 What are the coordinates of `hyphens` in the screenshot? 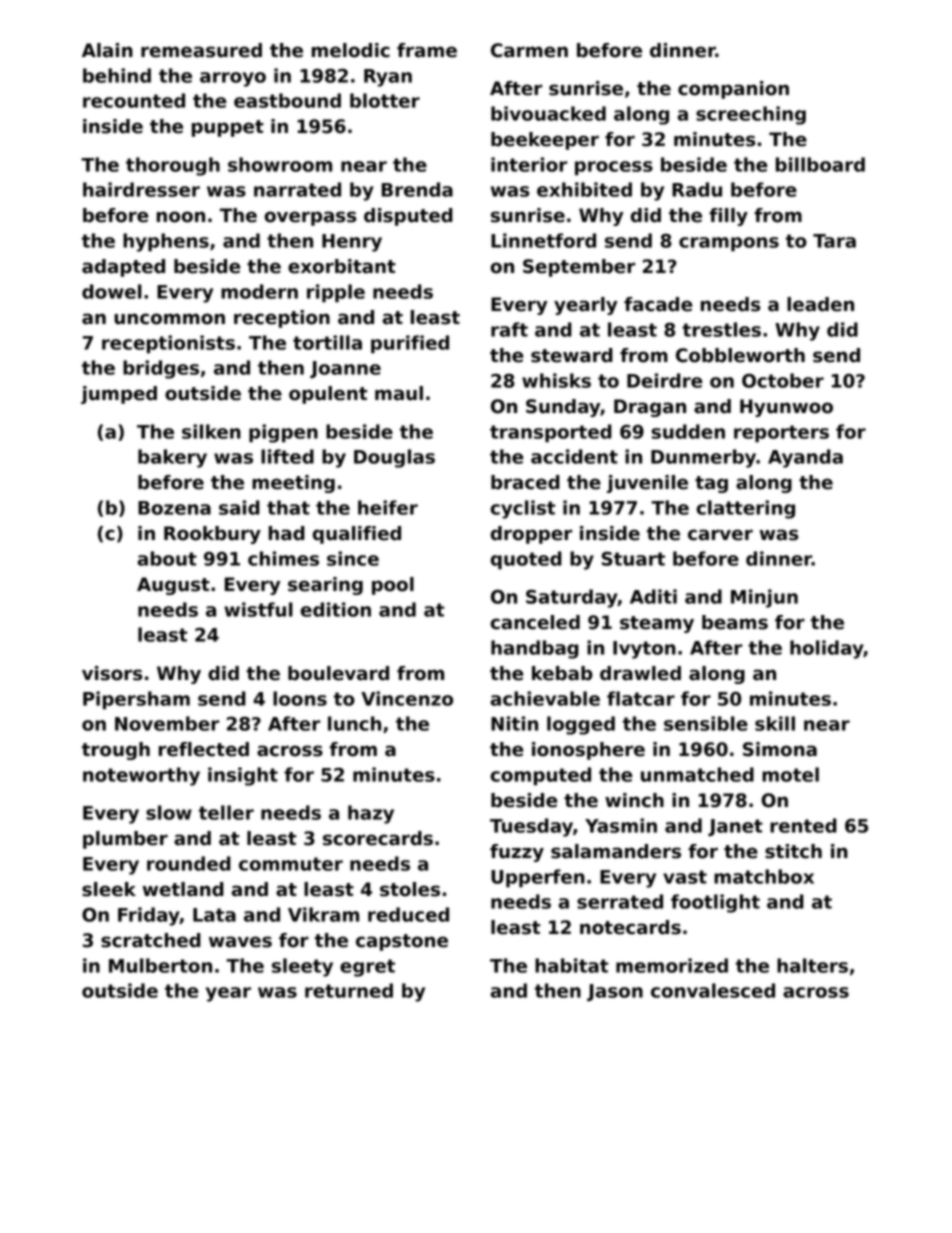 It's located at (166, 242).
